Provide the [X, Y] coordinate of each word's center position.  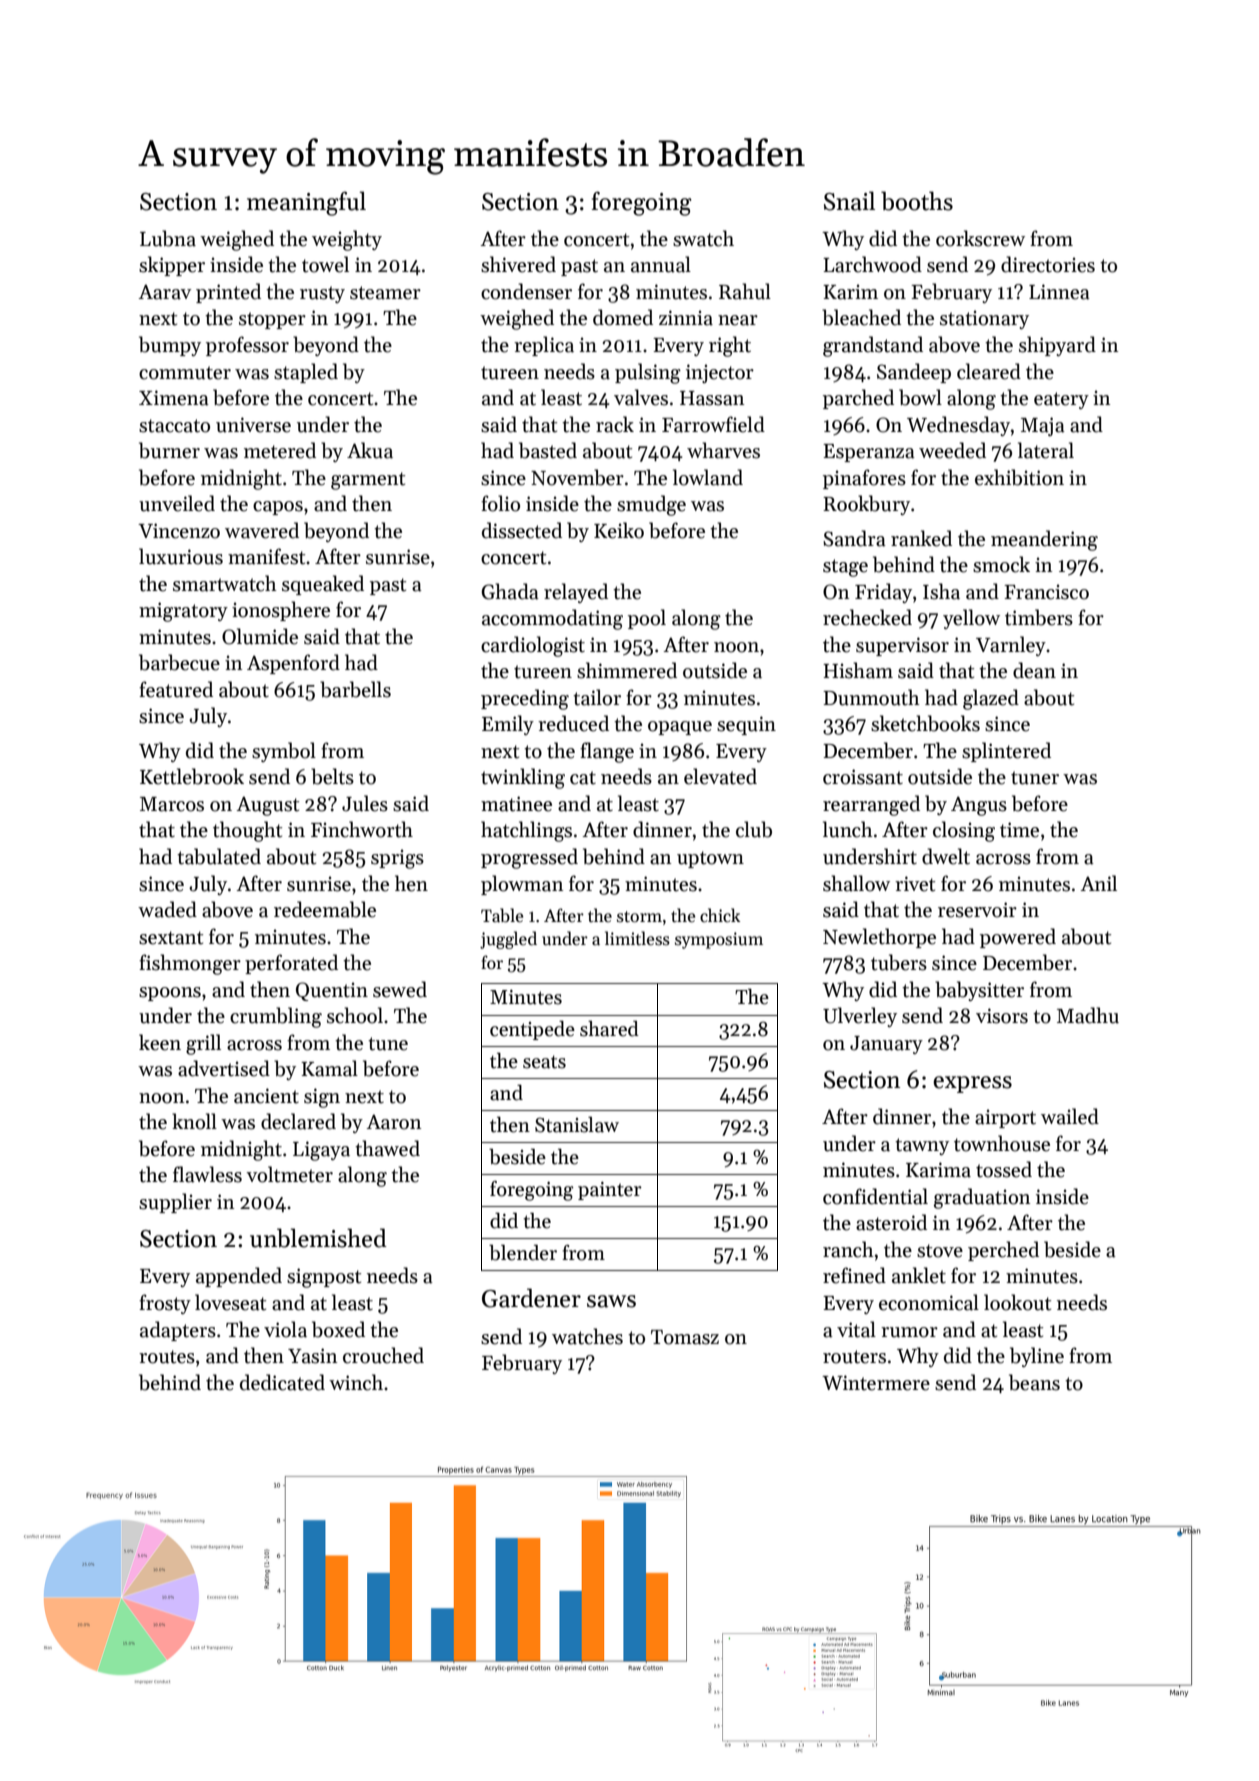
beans [1034, 1382]
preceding [525, 699]
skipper [172, 266]
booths [917, 201]
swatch [703, 238]
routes [167, 1357]
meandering [1044, 540]
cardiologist [533, 646]
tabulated [219, 856]
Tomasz [685, 1337]
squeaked [323, 585]
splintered [1006, 752]
